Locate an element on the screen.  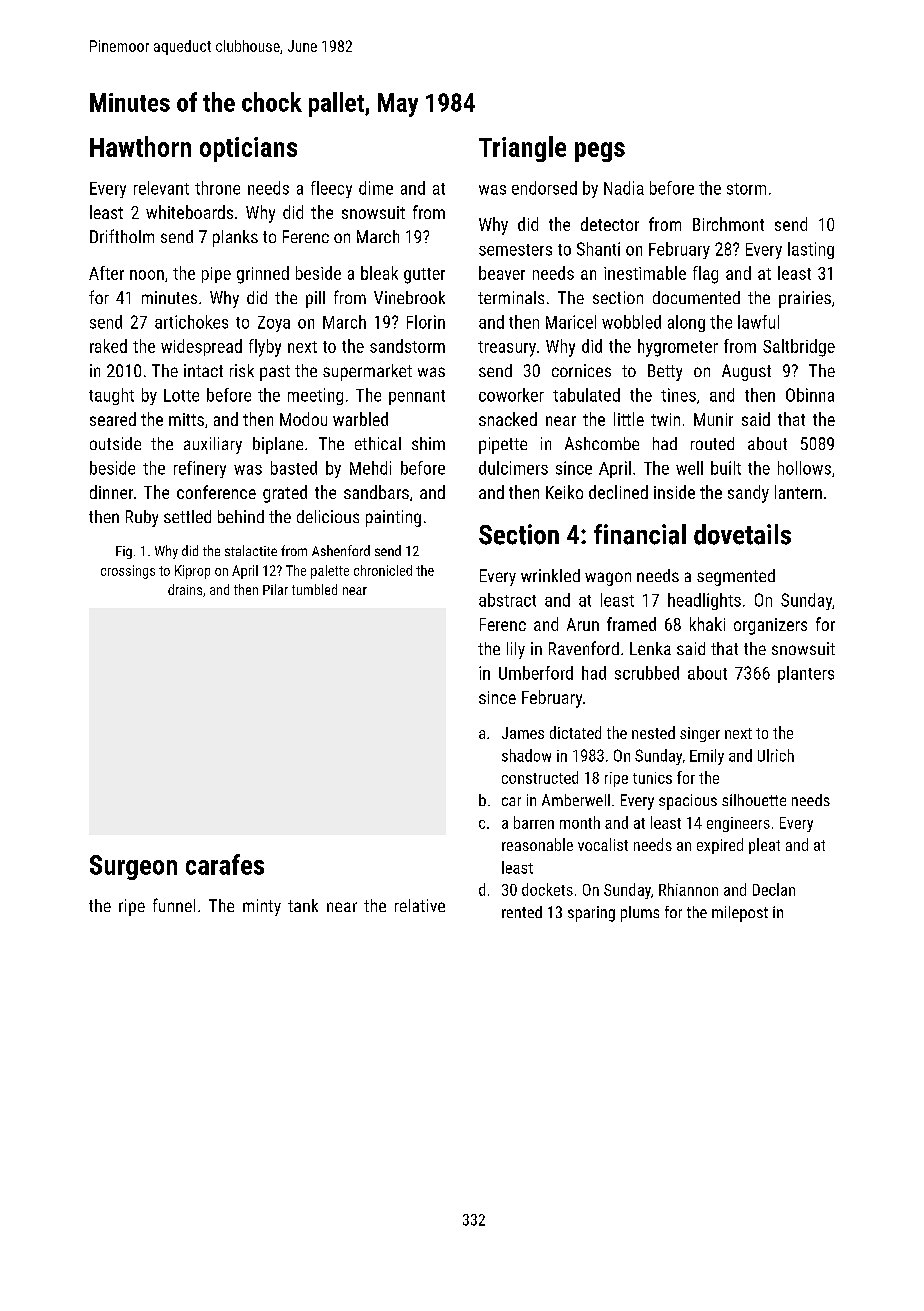
Nadia is located at coordinates (624, 188).
